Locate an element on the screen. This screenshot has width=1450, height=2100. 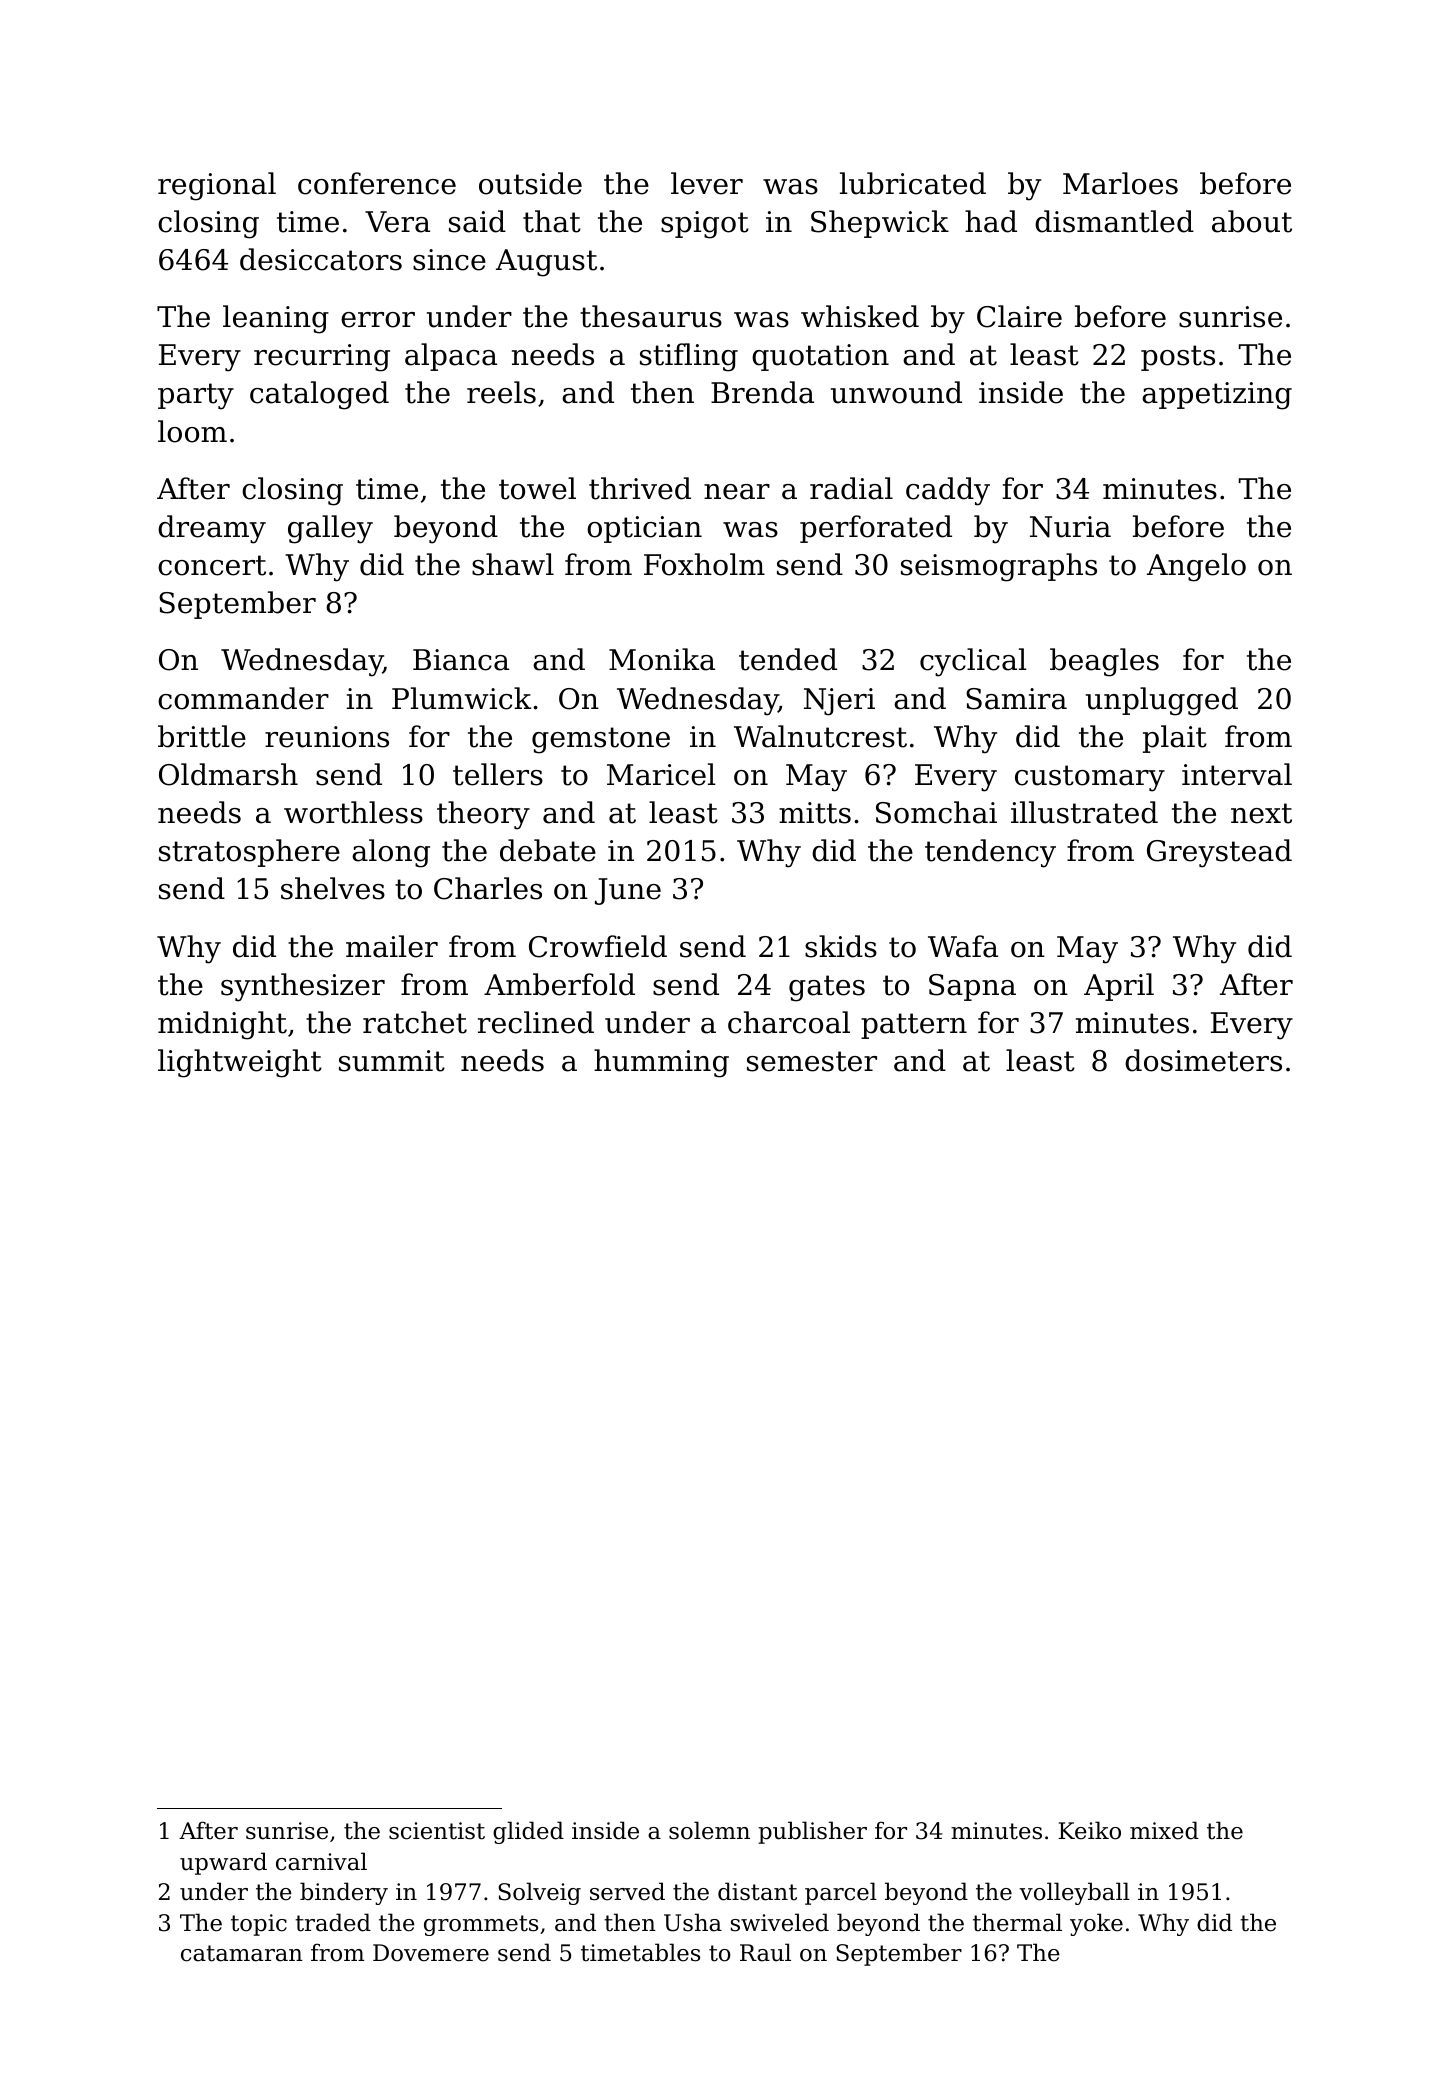
regional is located at coordinates (217, 186).
